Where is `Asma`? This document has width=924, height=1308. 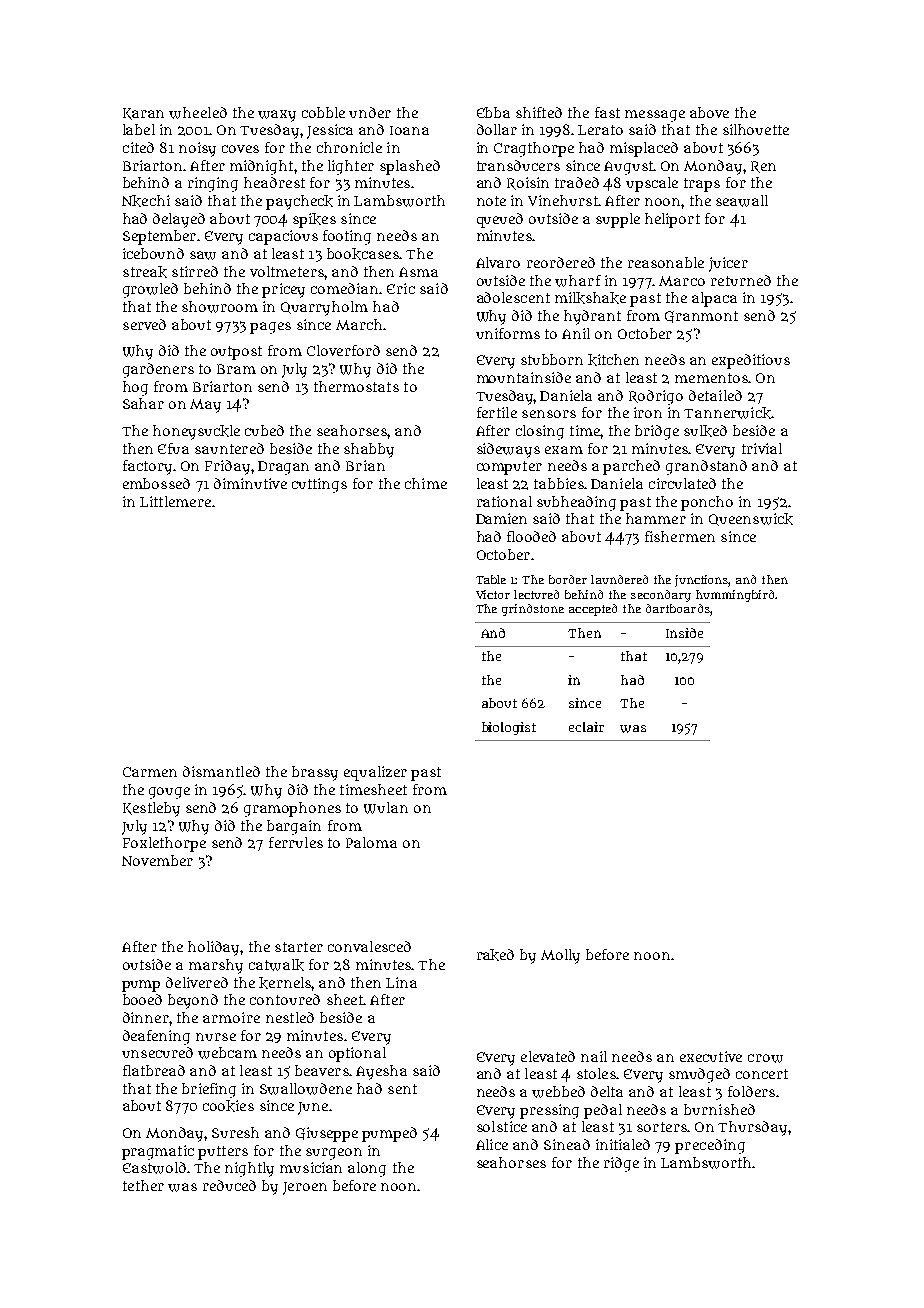
Asma is located at coordinates (418, 272).
